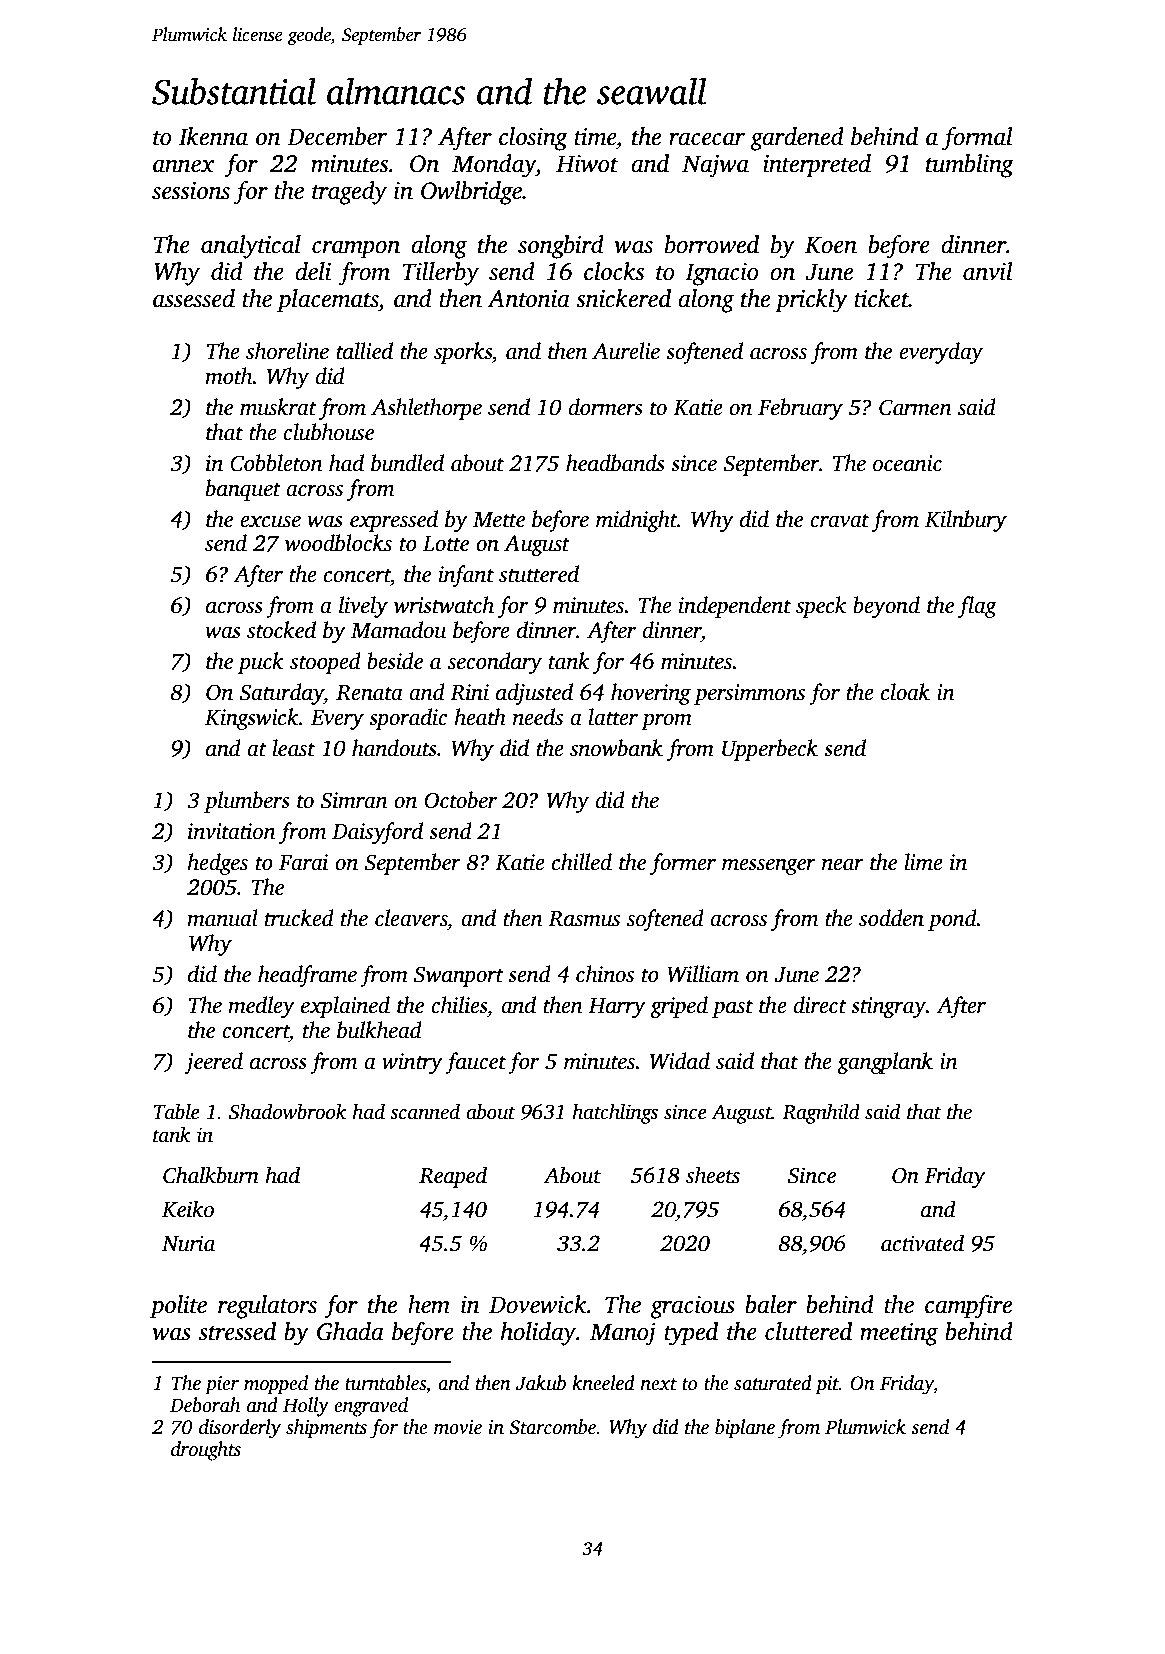  I want to click on sodden, so click(891, 918).
